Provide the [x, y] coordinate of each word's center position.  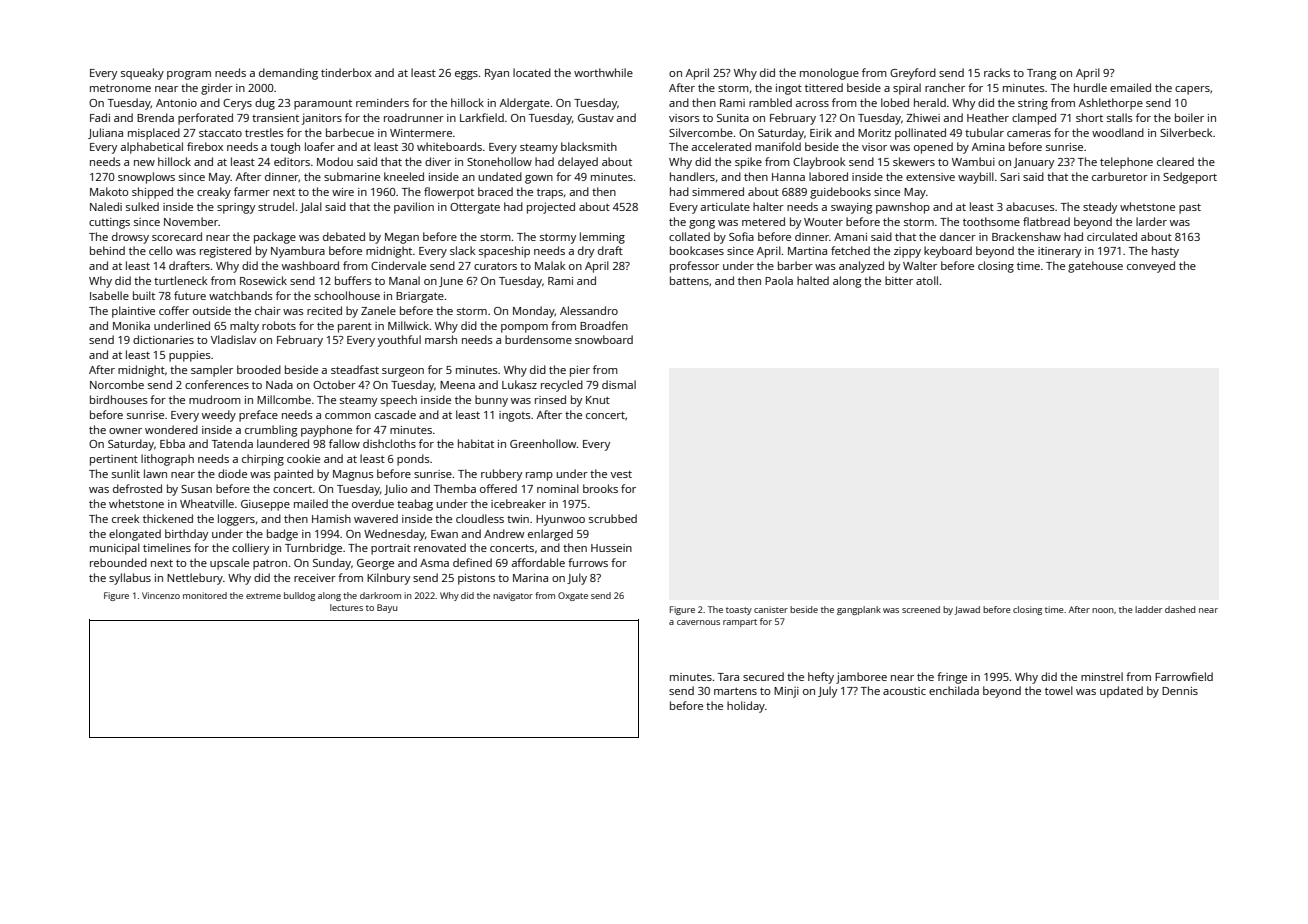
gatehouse [1095, 267]
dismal [619, 384]
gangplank [859, 610]
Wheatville [207, 503]
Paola [779, 280]
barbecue [350, 132]
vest [621, 474]
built [144, 295]
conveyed [1151, 267]
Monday [534, 312]
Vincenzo [161, 595]
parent [355, 327]
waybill [976, 178]
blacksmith [589, 146]
